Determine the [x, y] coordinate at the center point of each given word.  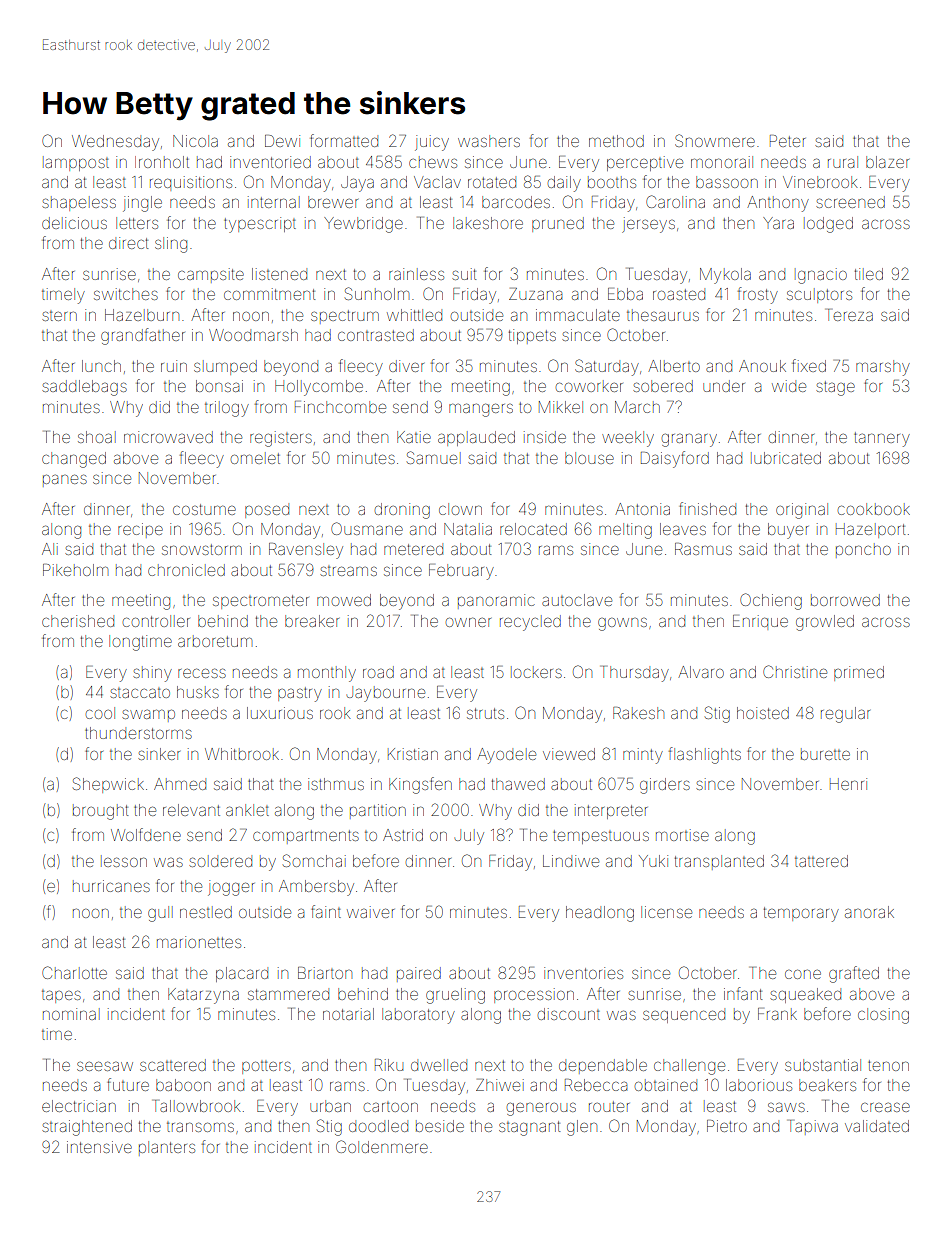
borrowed [845, 600]
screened [850, 202]
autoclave [577, 600]
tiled [869, 274]
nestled [206, 912]
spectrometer [261, 602]
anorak [869, 912]
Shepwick [108, 785]
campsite [211, 275]
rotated [492, 182]
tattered [821, 861]
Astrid [403, 835]
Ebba [625, 294]
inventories [583, 973]
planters [167, 1148]
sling [171, 245]
